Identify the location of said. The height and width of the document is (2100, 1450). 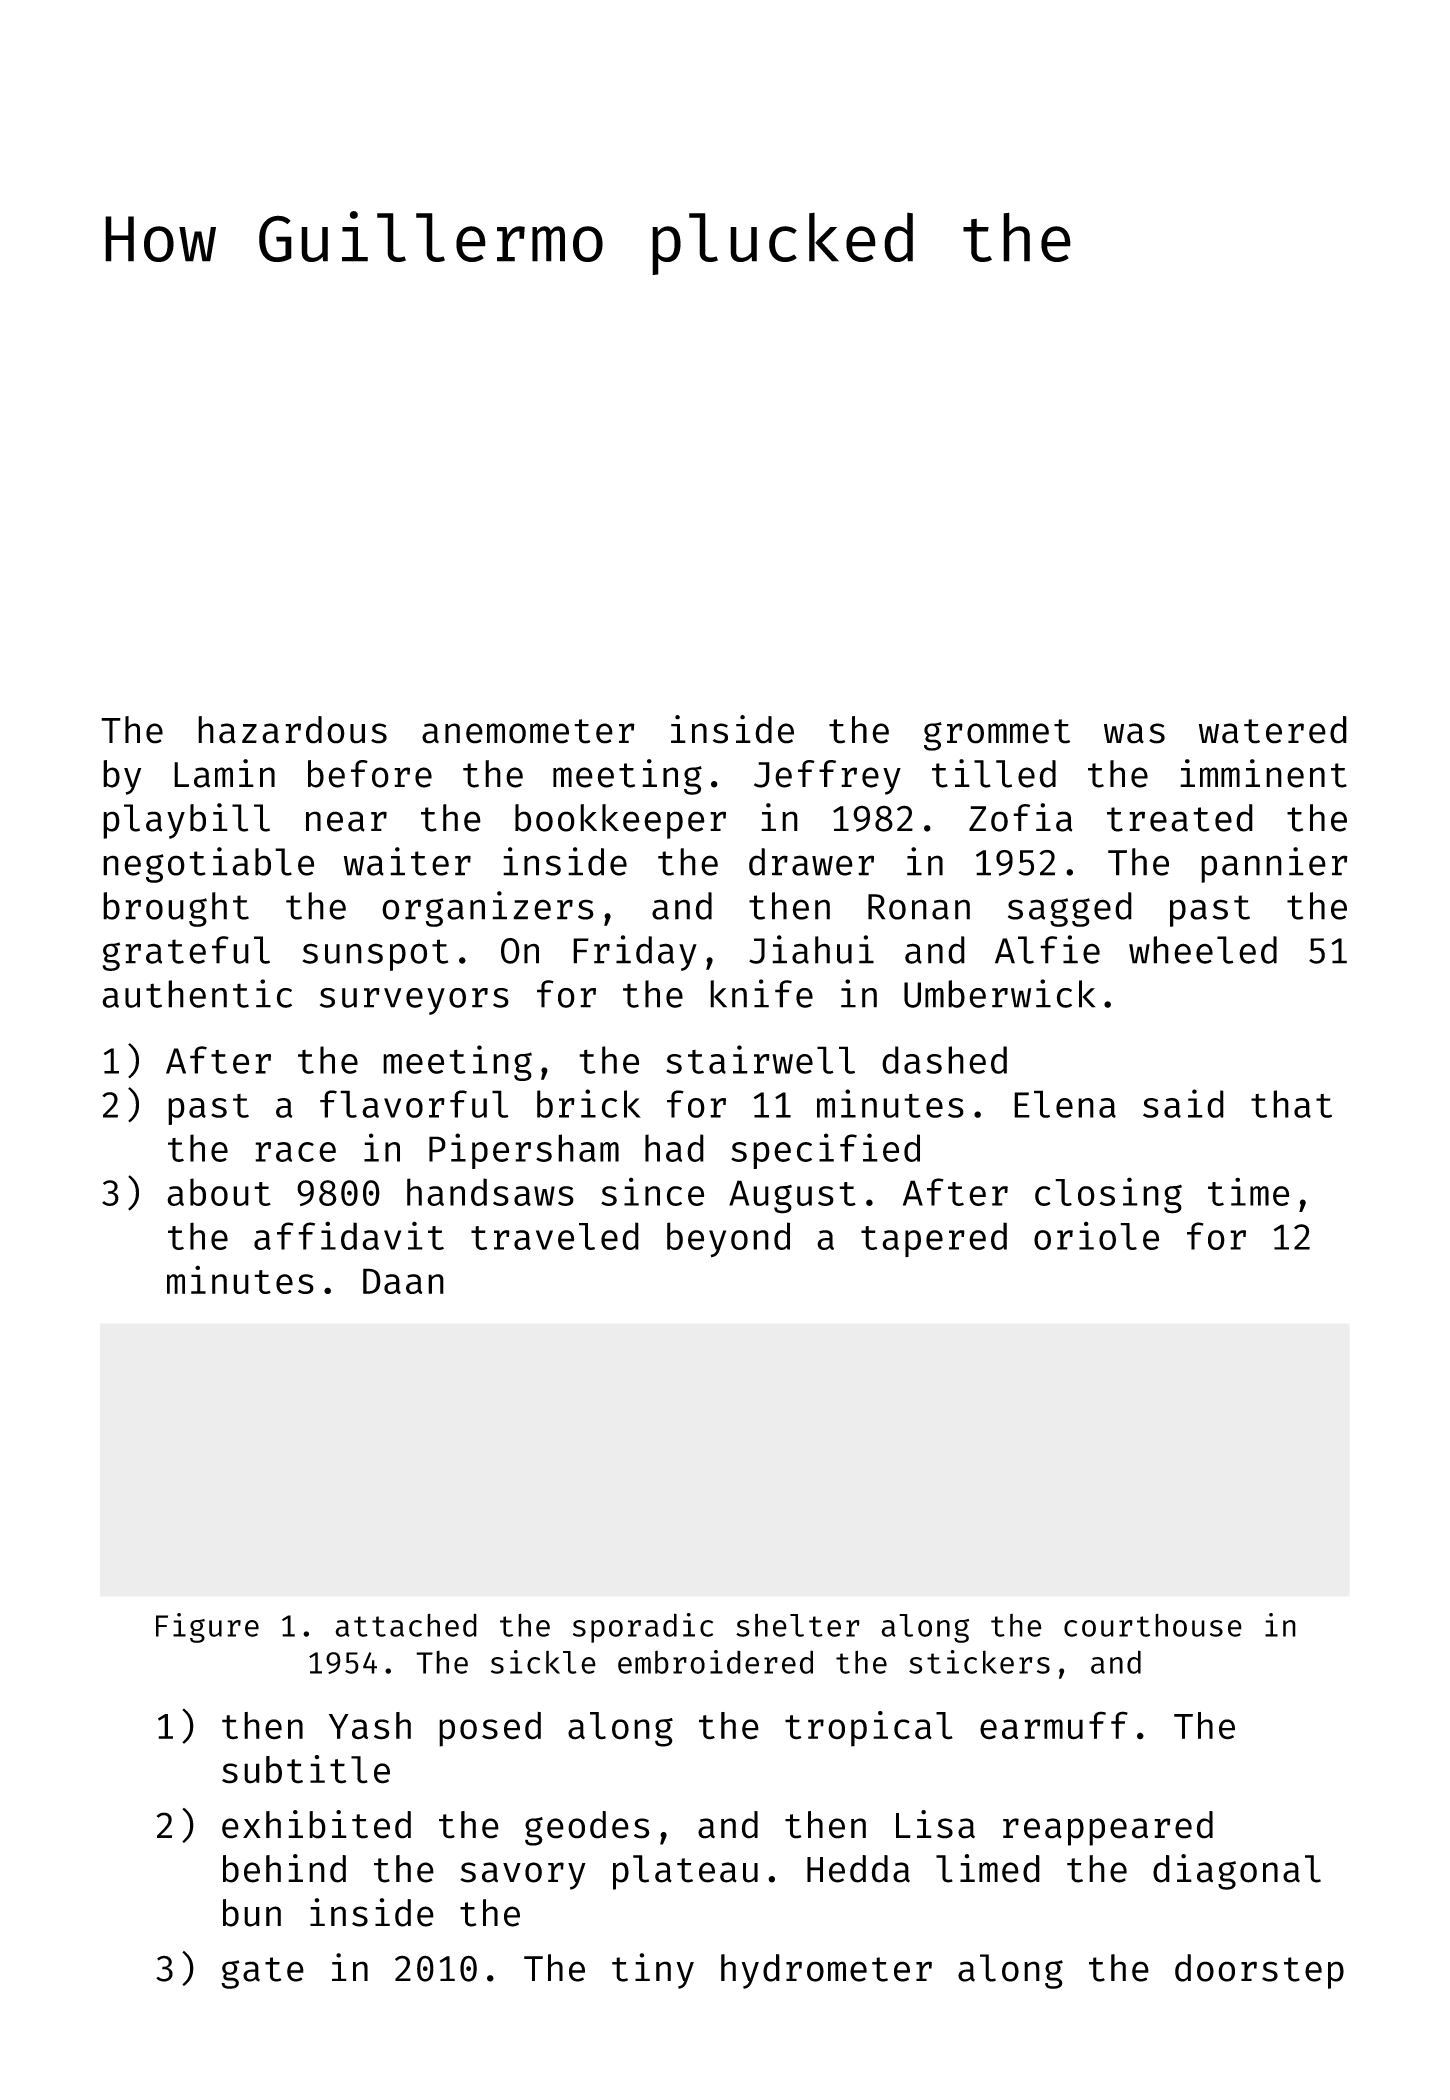
(1183, 1103).
